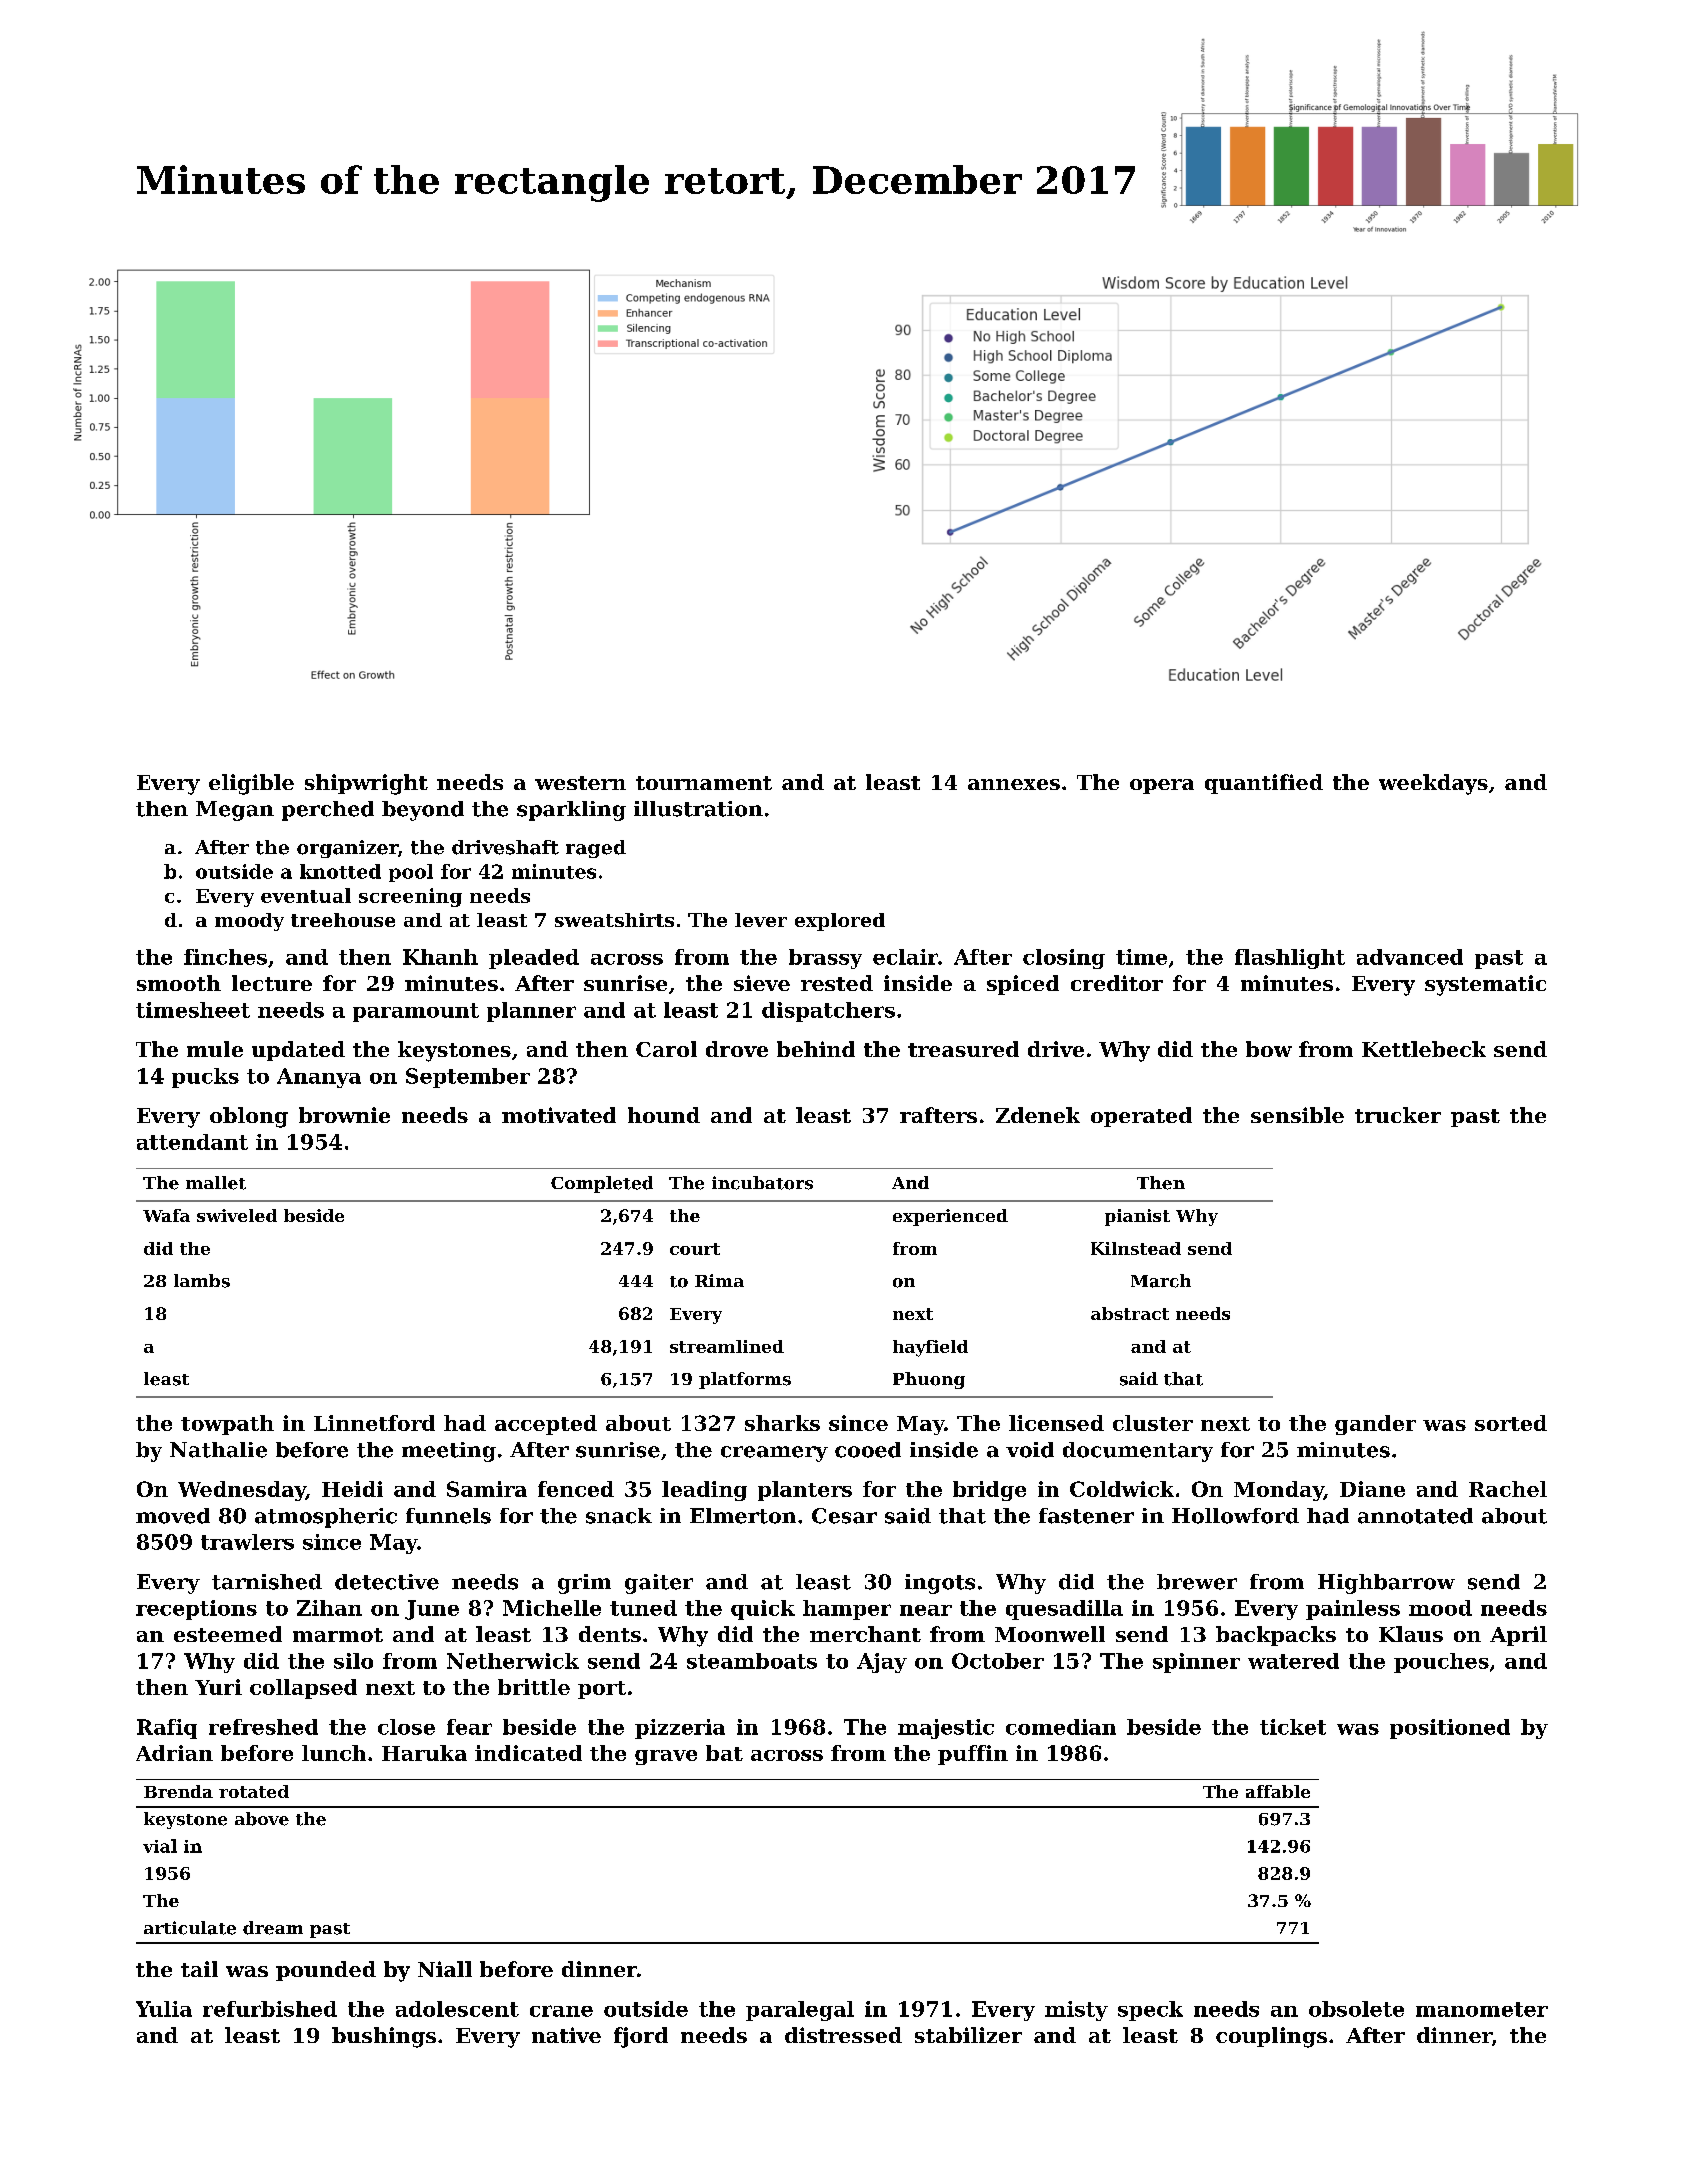  What do you see at coordinates (1014, 784) in the screenshot?
I see `annexes` at bounding box center [1014, 784].
